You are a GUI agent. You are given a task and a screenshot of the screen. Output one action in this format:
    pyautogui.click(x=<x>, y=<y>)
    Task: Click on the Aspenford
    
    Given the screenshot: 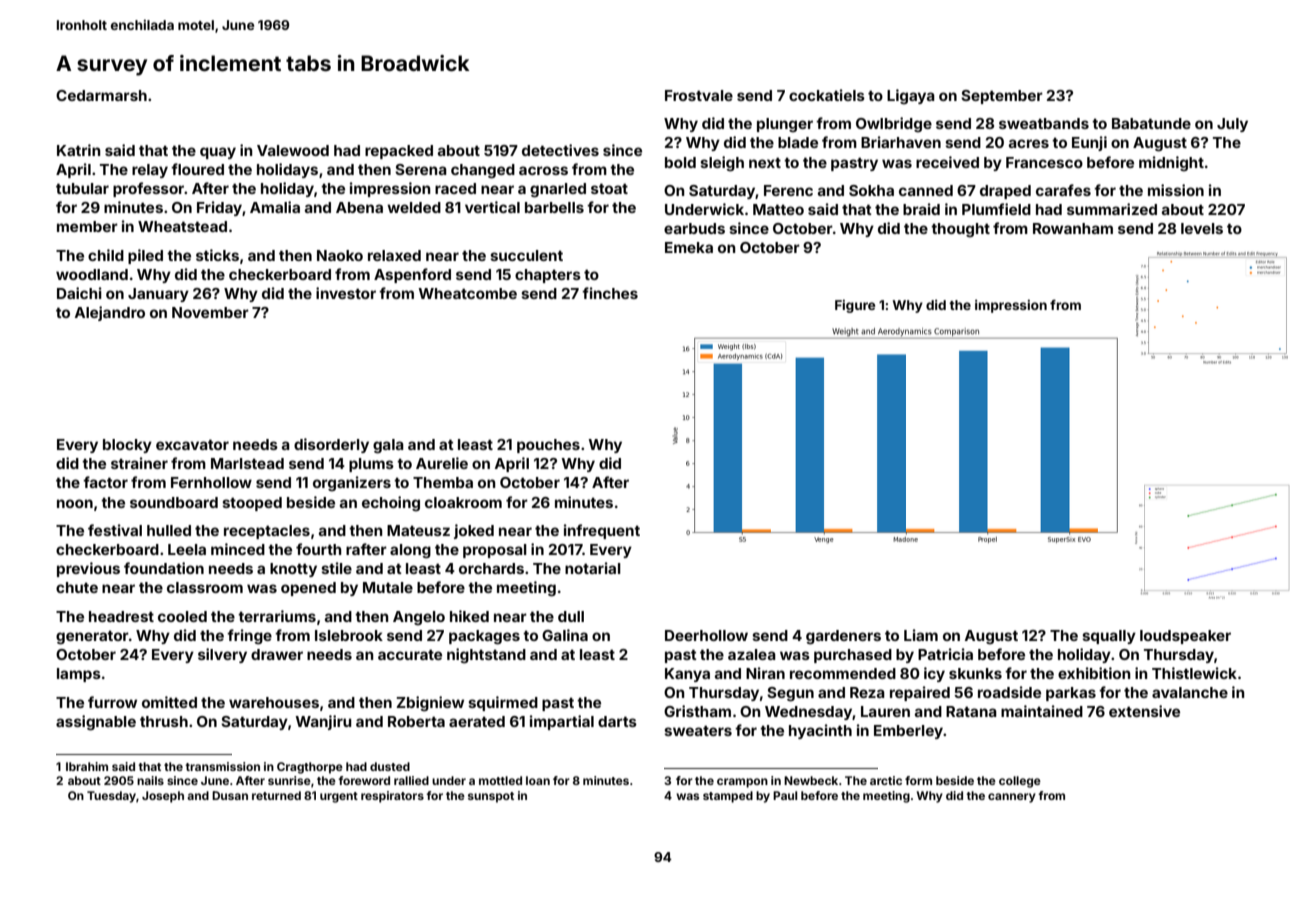 What is the action you would take?
    pyautogui.click(x=412, y=275)
